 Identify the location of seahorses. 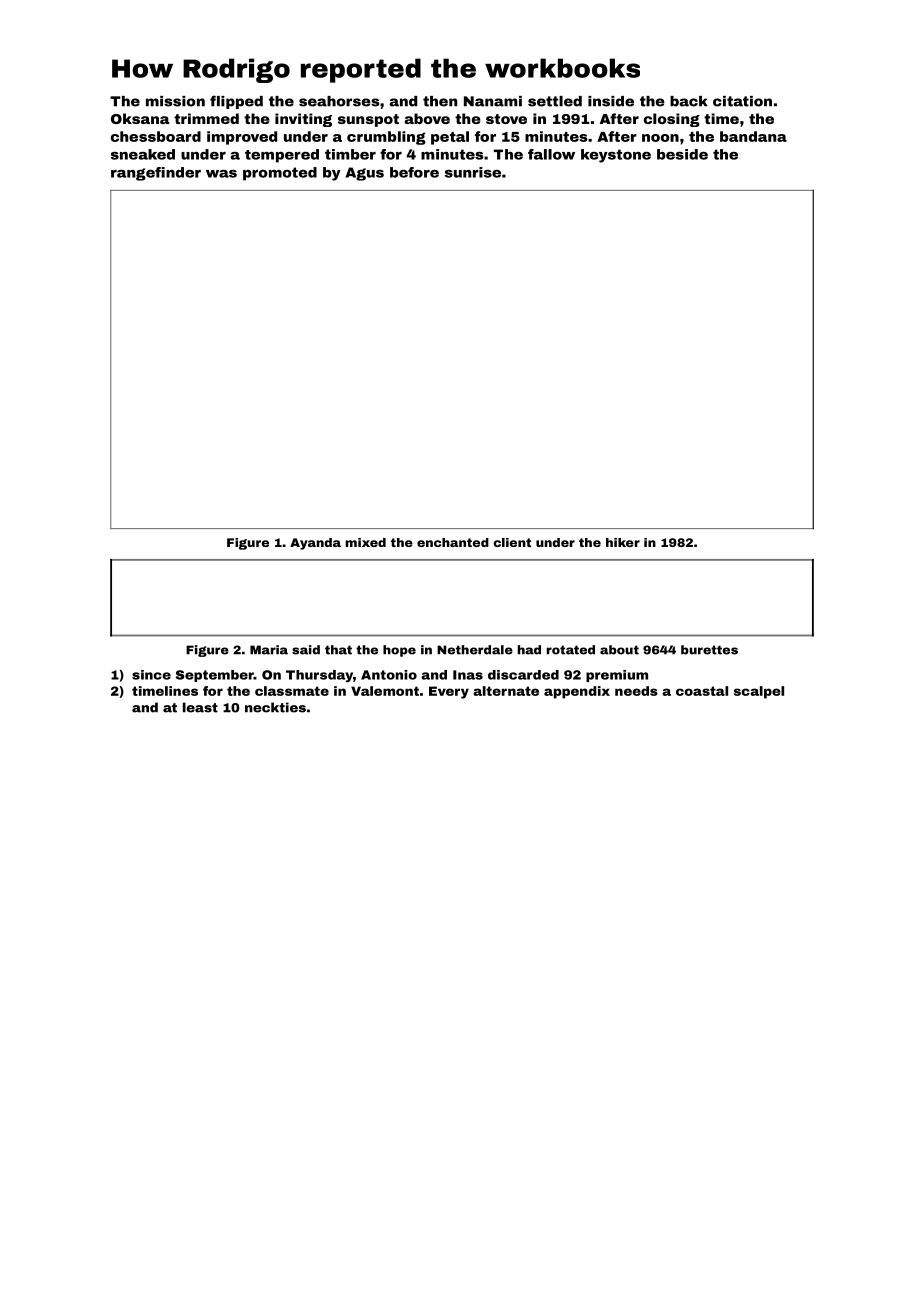
(339, 101).
